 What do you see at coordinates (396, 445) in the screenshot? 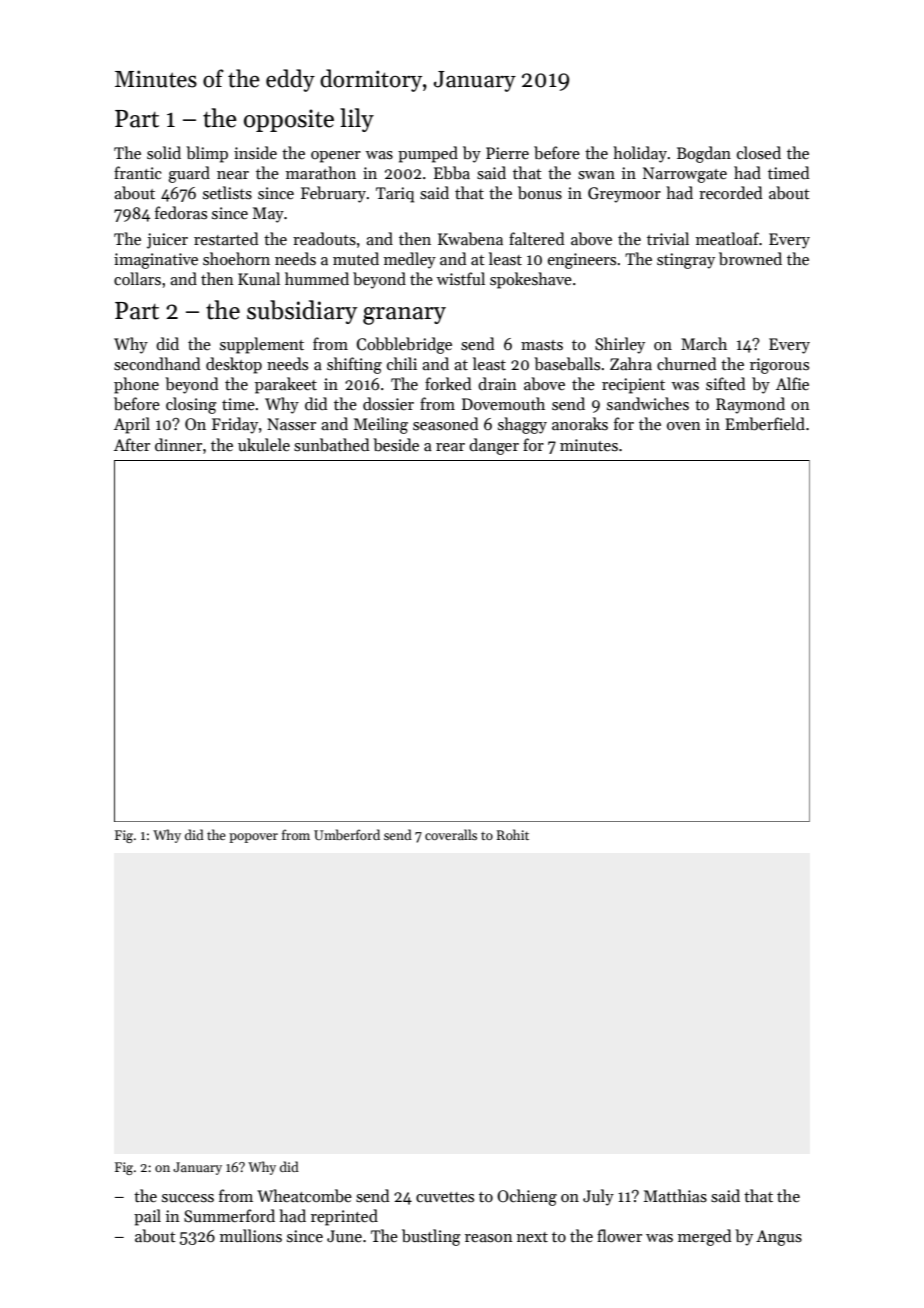
I see `beside` at bounding box center [396, 445].
